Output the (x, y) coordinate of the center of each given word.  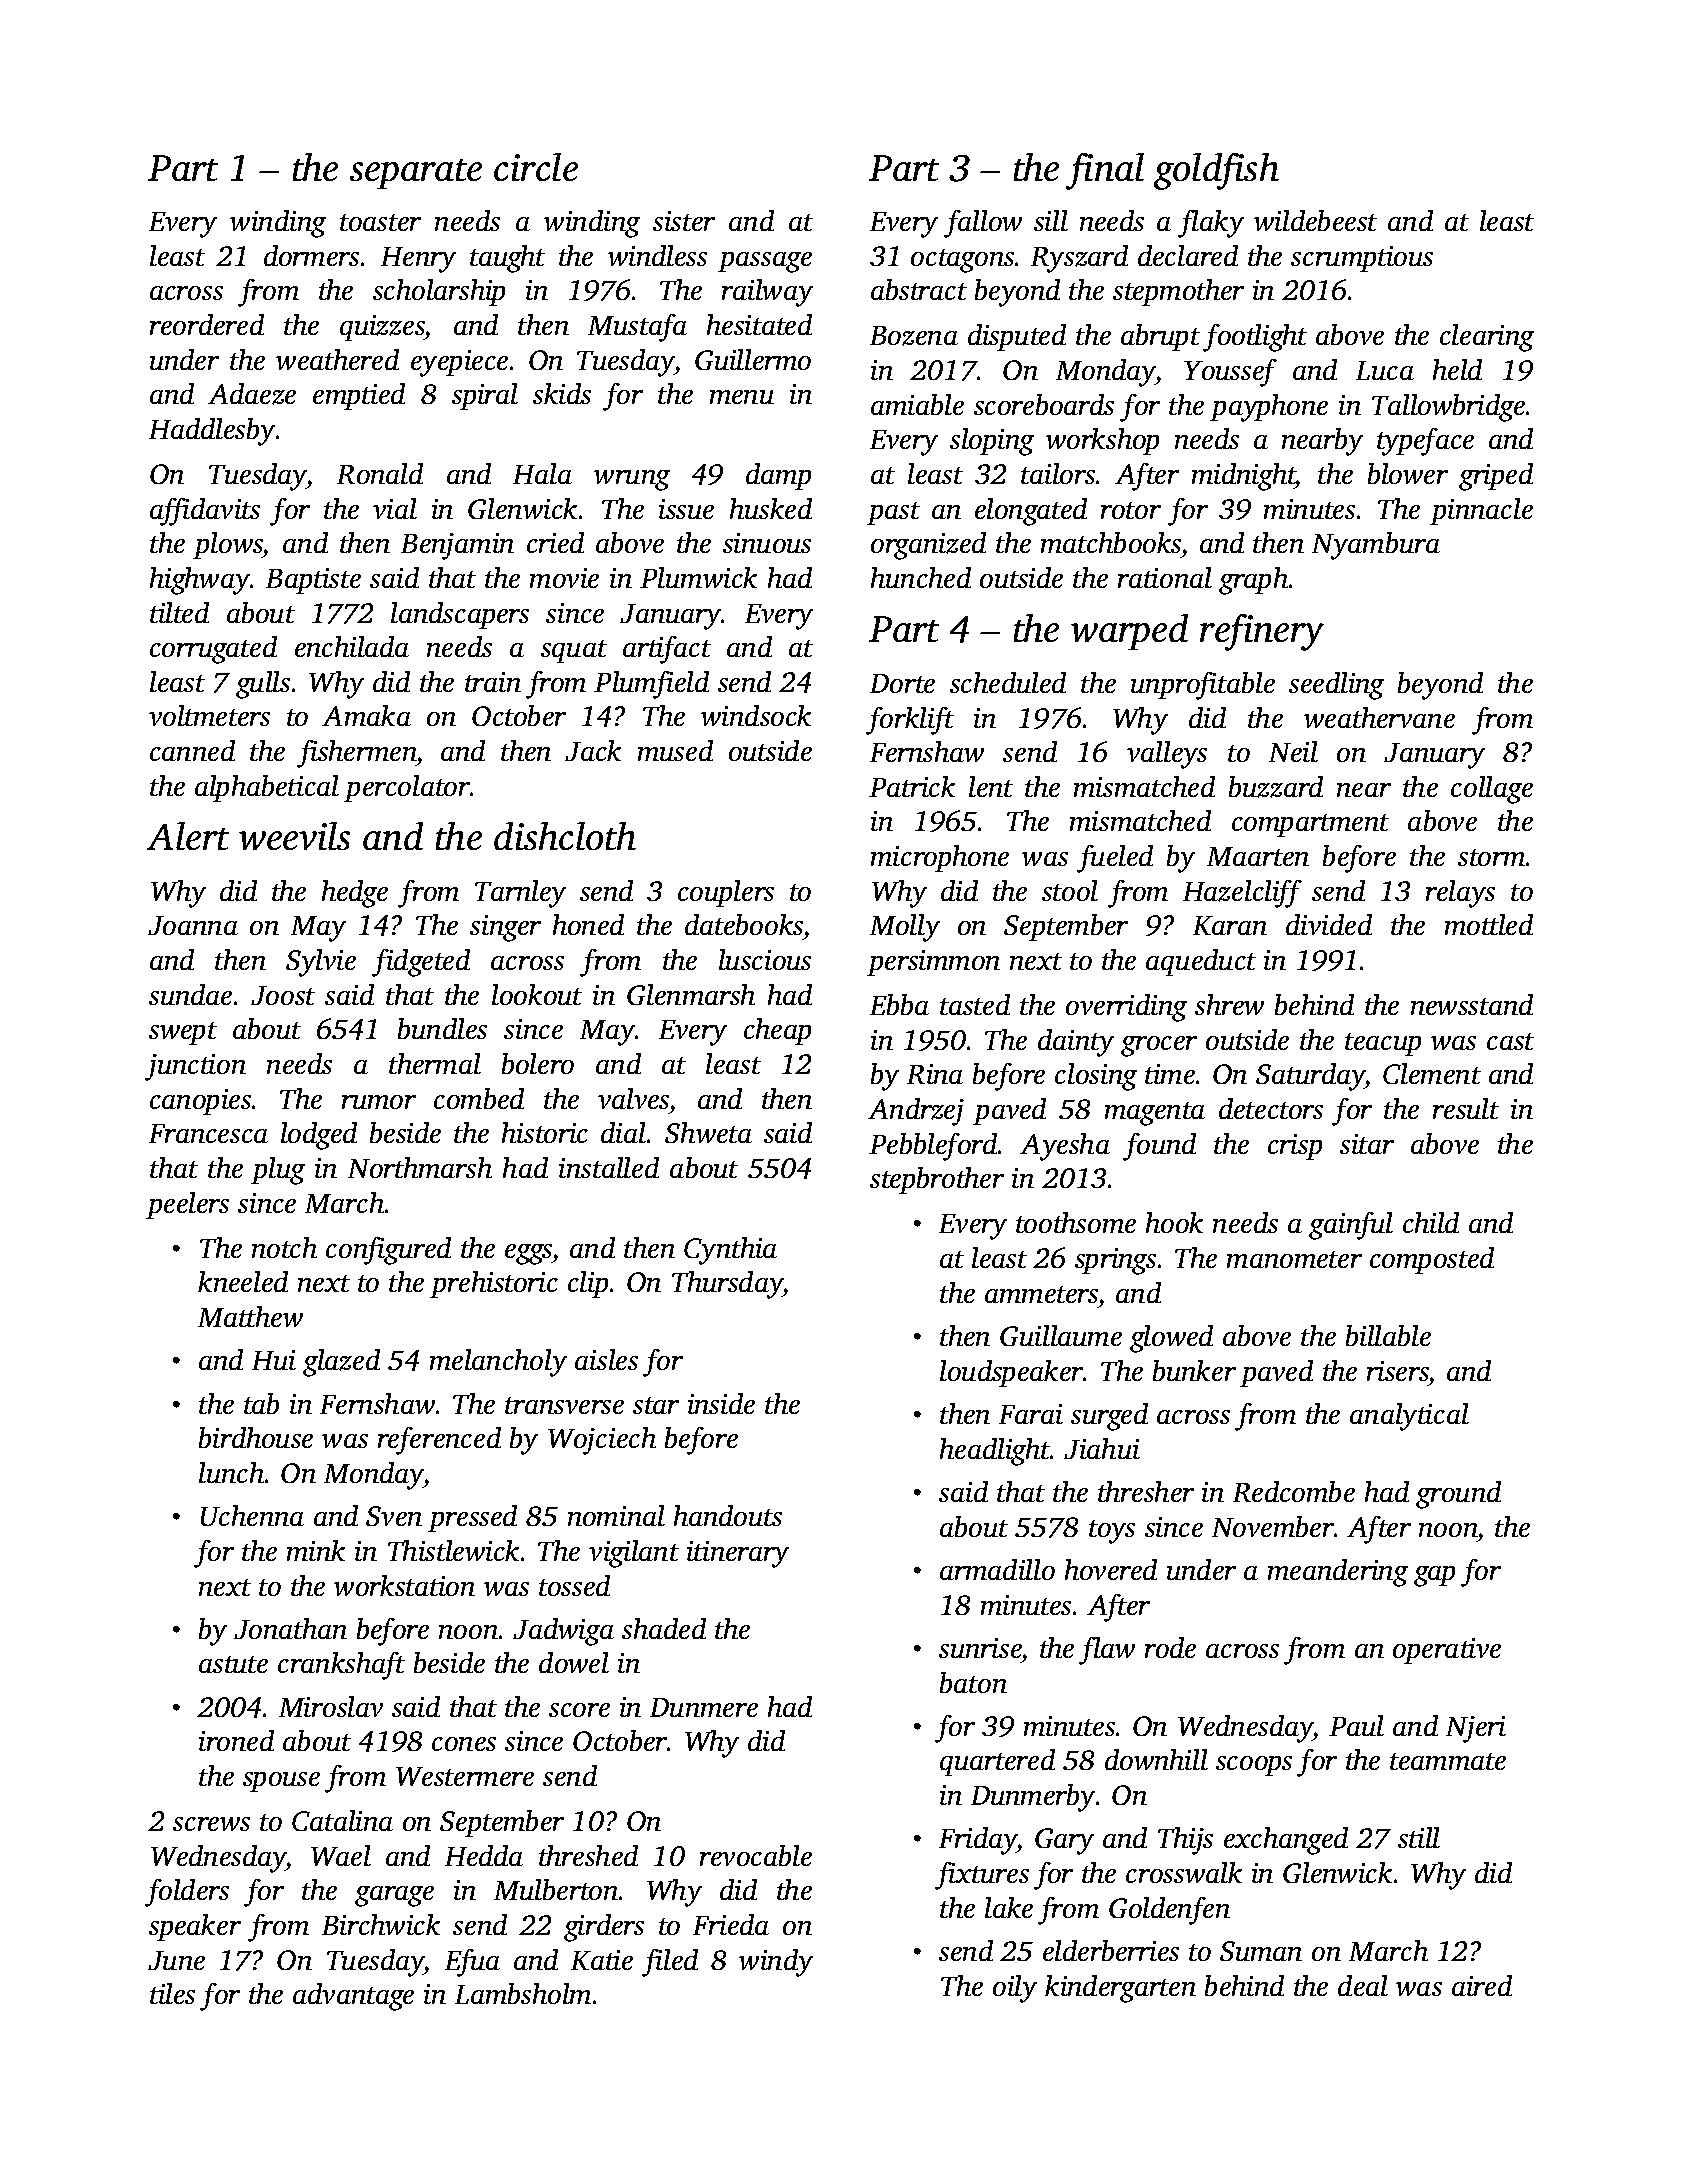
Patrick (912, 786)
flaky (1211, 224)
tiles (172, 1993)
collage (1492, 790)
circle (536, 167)
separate (416, 174)
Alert (188, 836)
